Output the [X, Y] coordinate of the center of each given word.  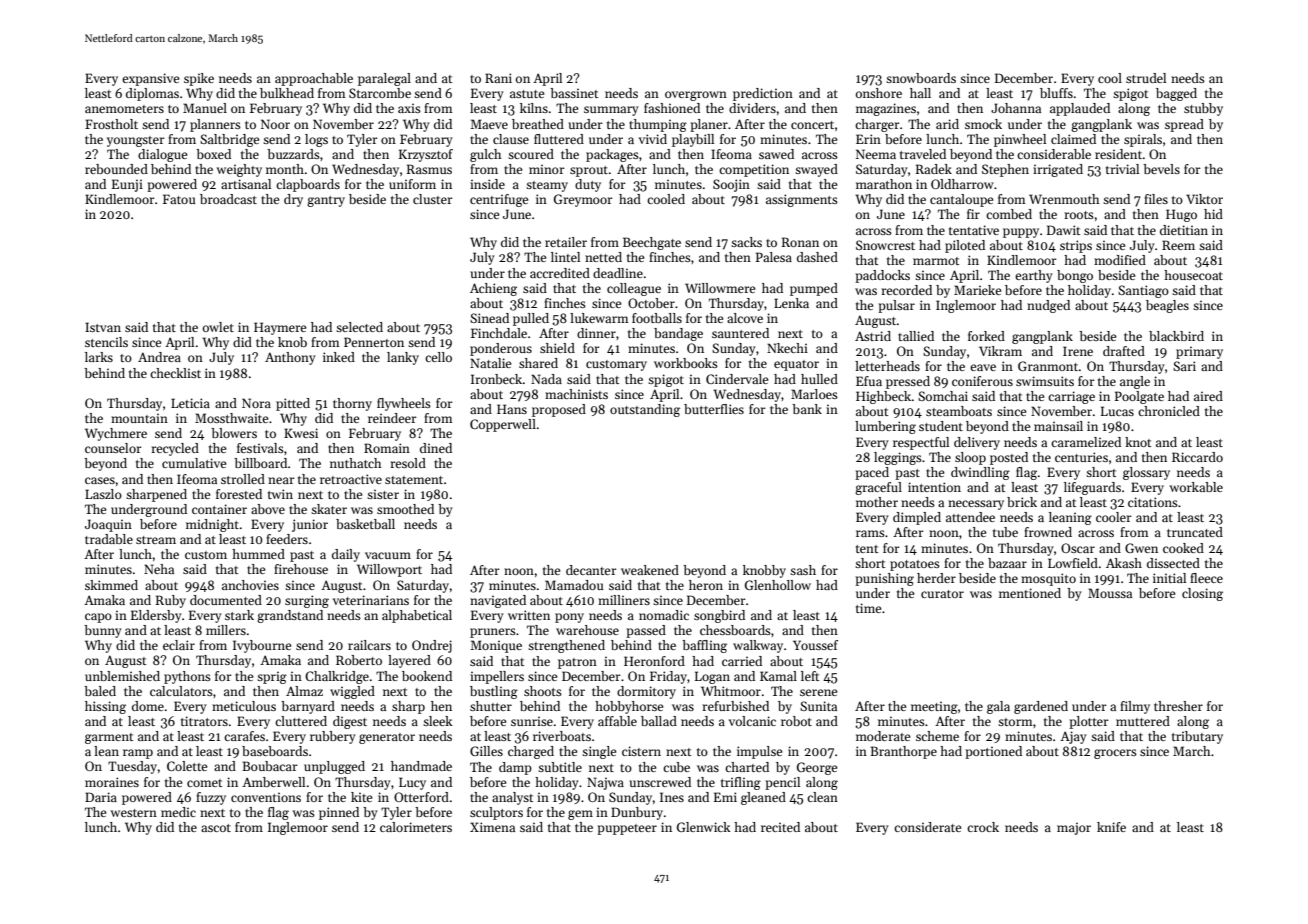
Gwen [1141, 548]
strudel [1146, 78]
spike [199, 79]
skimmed [111, 585]
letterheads [887, 366]
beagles [1167, 306]
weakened [650, 570]
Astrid [873, 336]
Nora [256, 403]
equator [796, 365]
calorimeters [416, 827]
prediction [763, 94]
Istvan [103, 327]
